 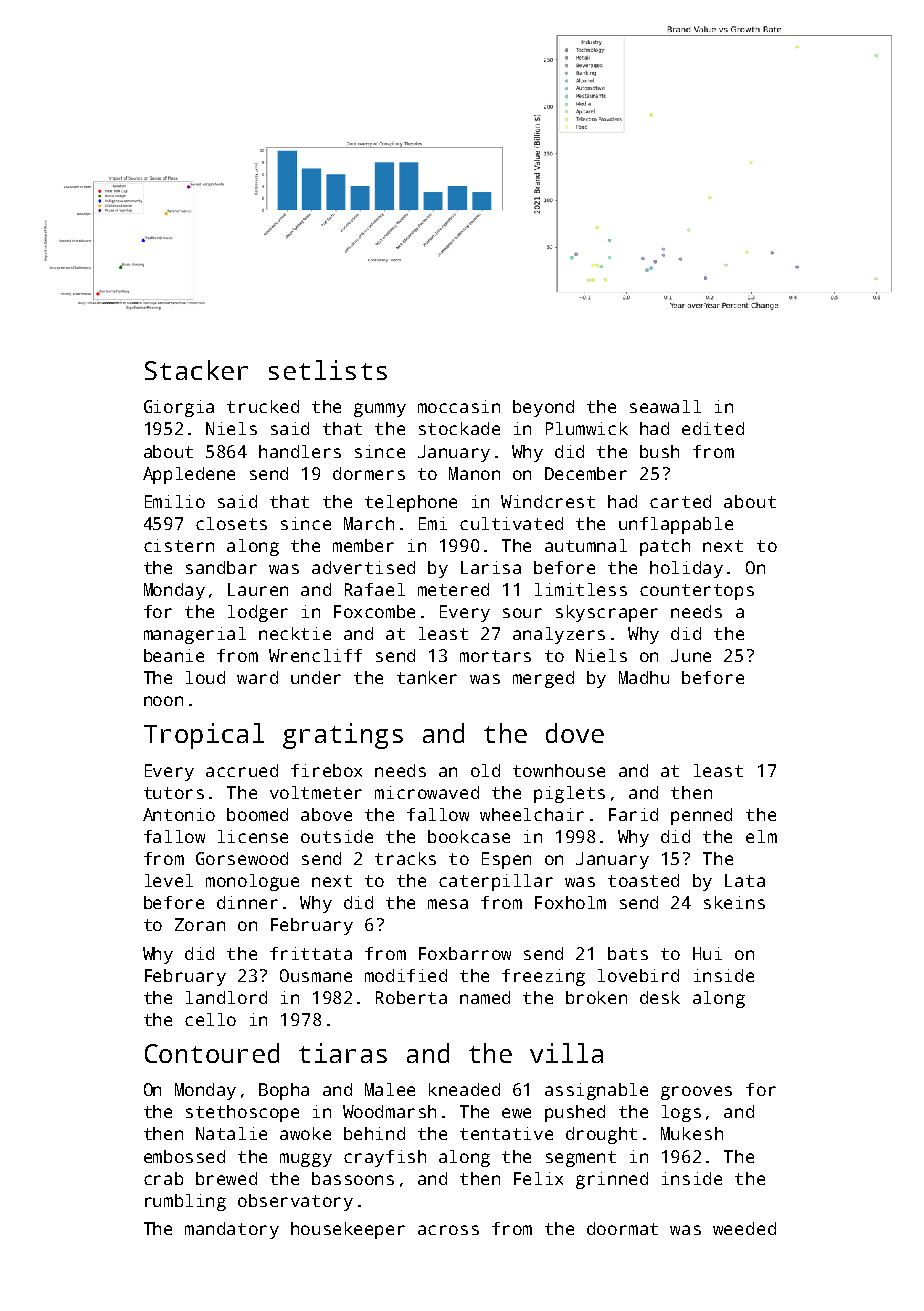 I want to click on townhouse, so click(x=559, y=770).
